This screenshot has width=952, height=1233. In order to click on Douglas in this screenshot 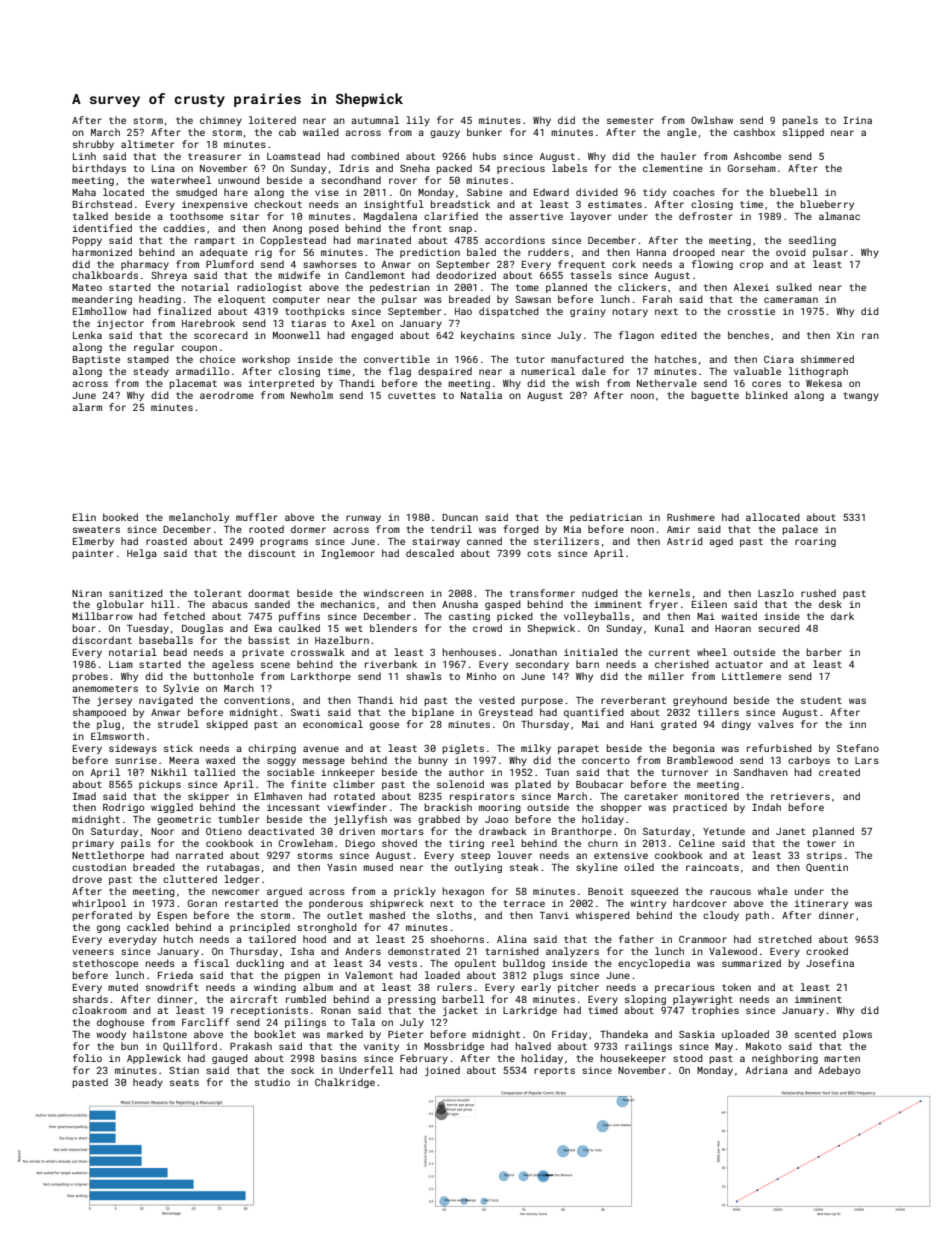, I will do `click(202, 629)`.
